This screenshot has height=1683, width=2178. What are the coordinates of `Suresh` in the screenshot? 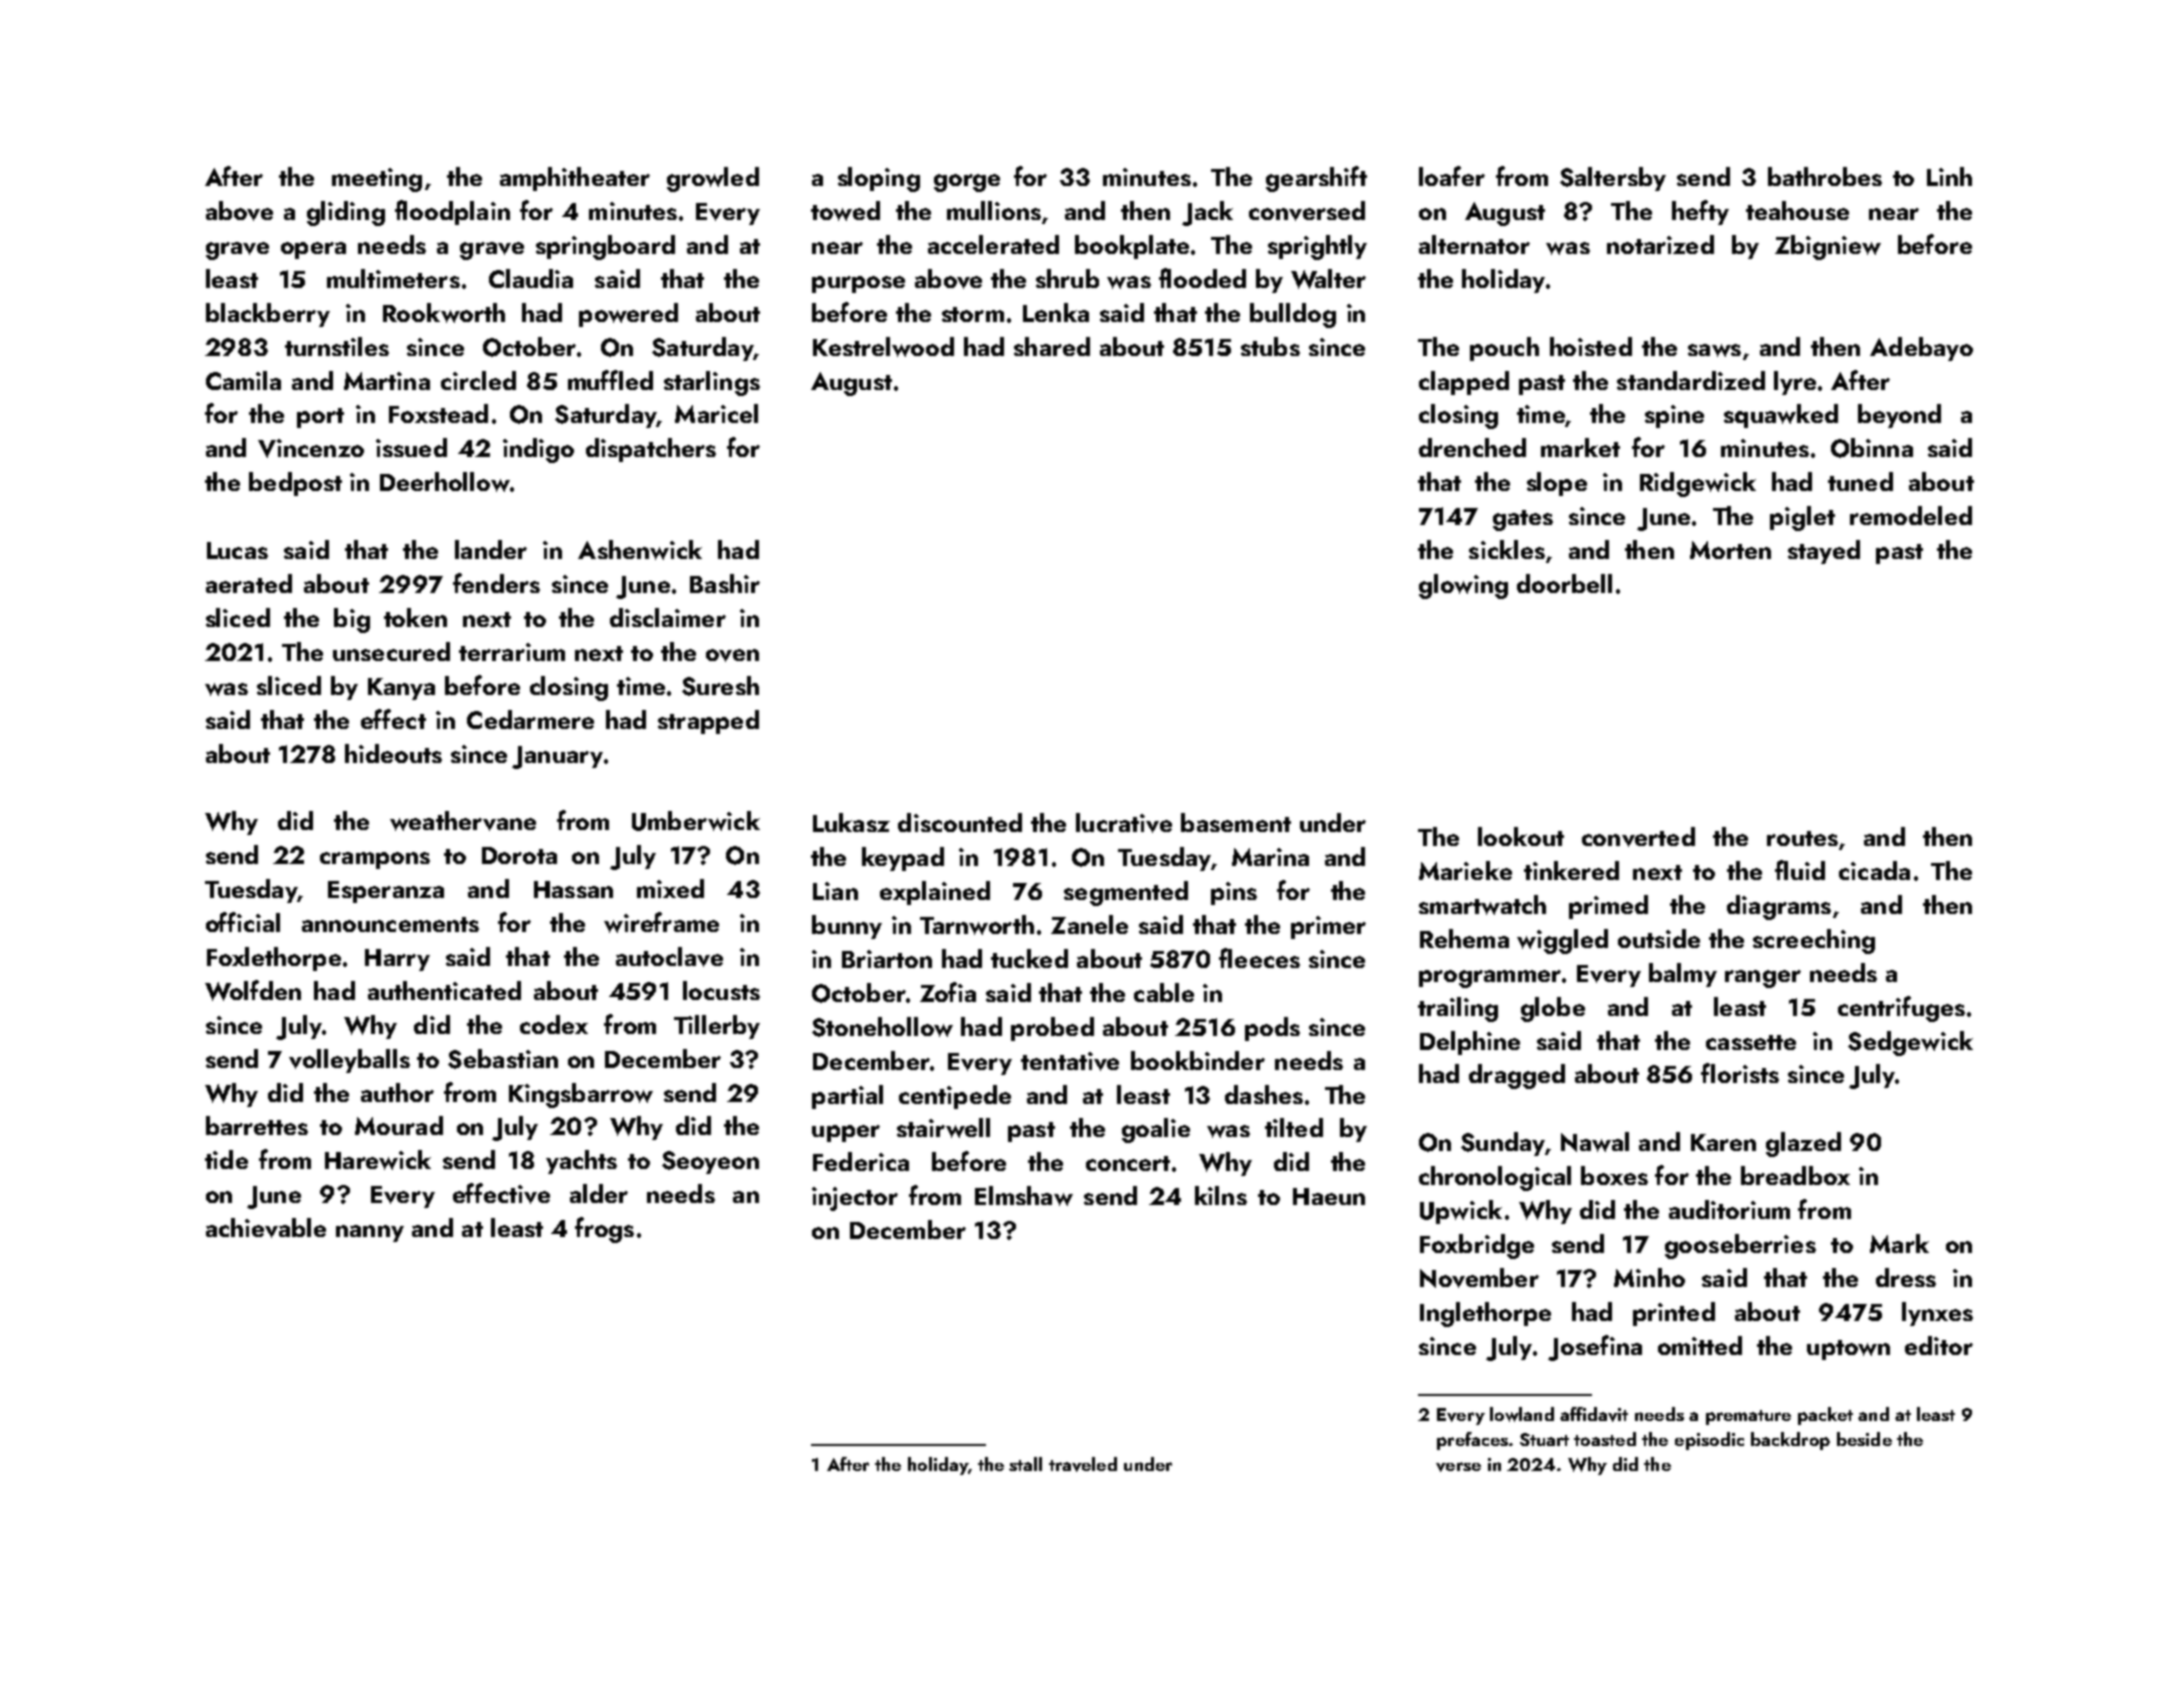 It's located at (720, 686).
